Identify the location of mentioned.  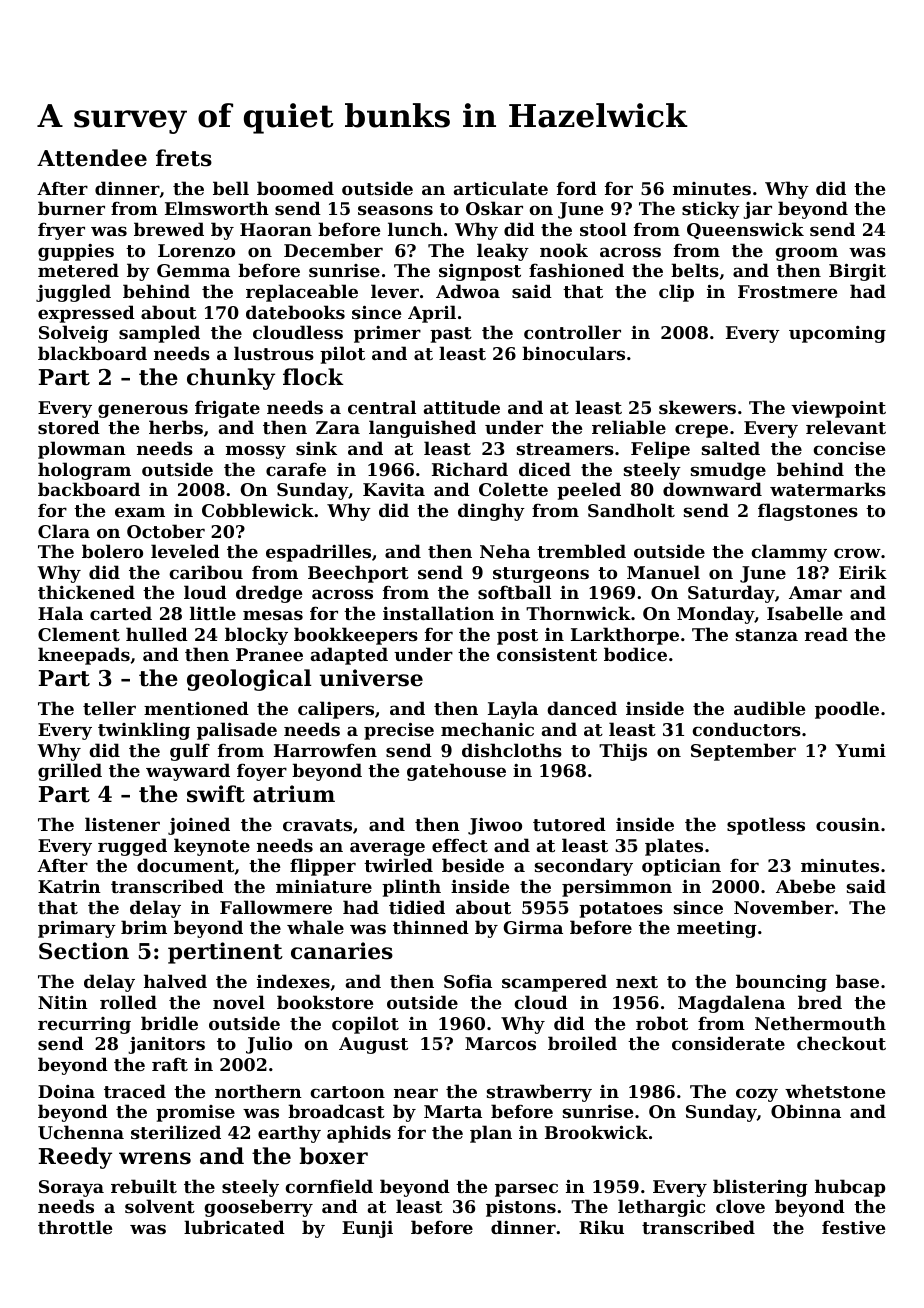
(196, 708).
